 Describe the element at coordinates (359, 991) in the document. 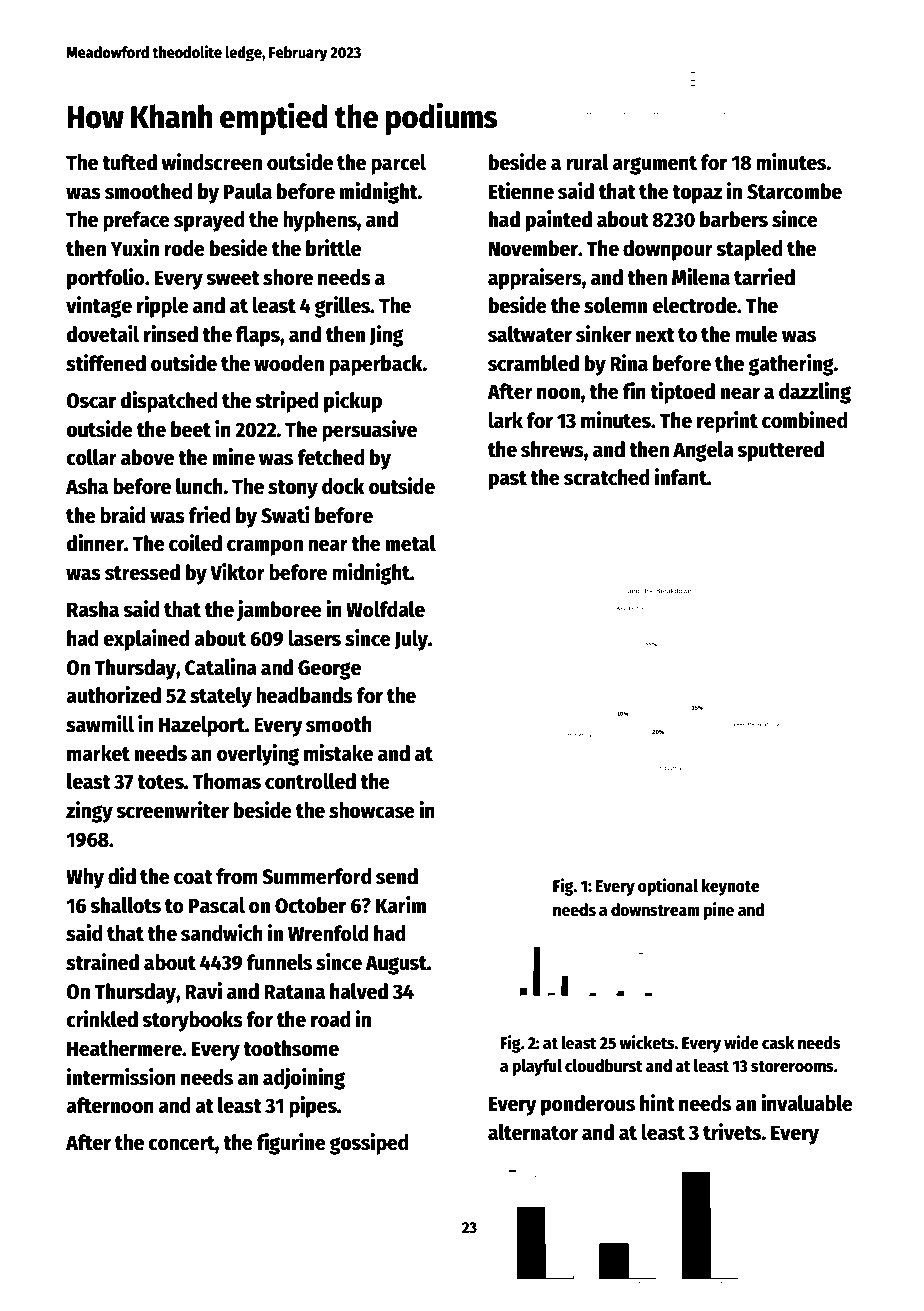

I see `halved` at that location.
